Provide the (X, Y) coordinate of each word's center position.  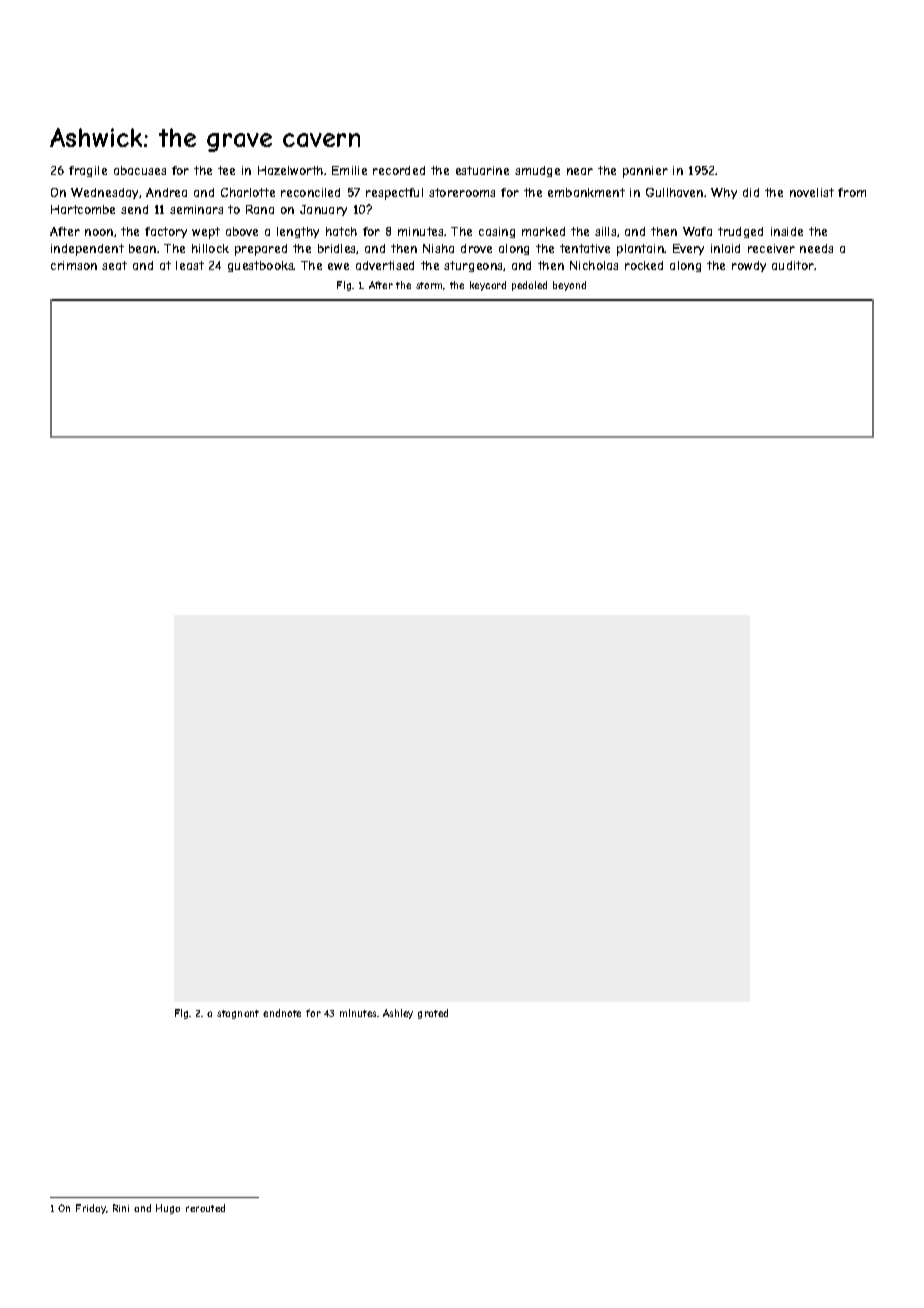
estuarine (482, 170)
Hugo (168, 1209)
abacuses (140, 170)
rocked (644, 265)
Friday (91, 1209)
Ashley (398, 1014)
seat (114, 265)
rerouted (205, 1208)
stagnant (238, 1014)
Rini (121, 1208)
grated (433, 1014)
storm (430, 286)
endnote (282, 1013)
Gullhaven (674, 192)
